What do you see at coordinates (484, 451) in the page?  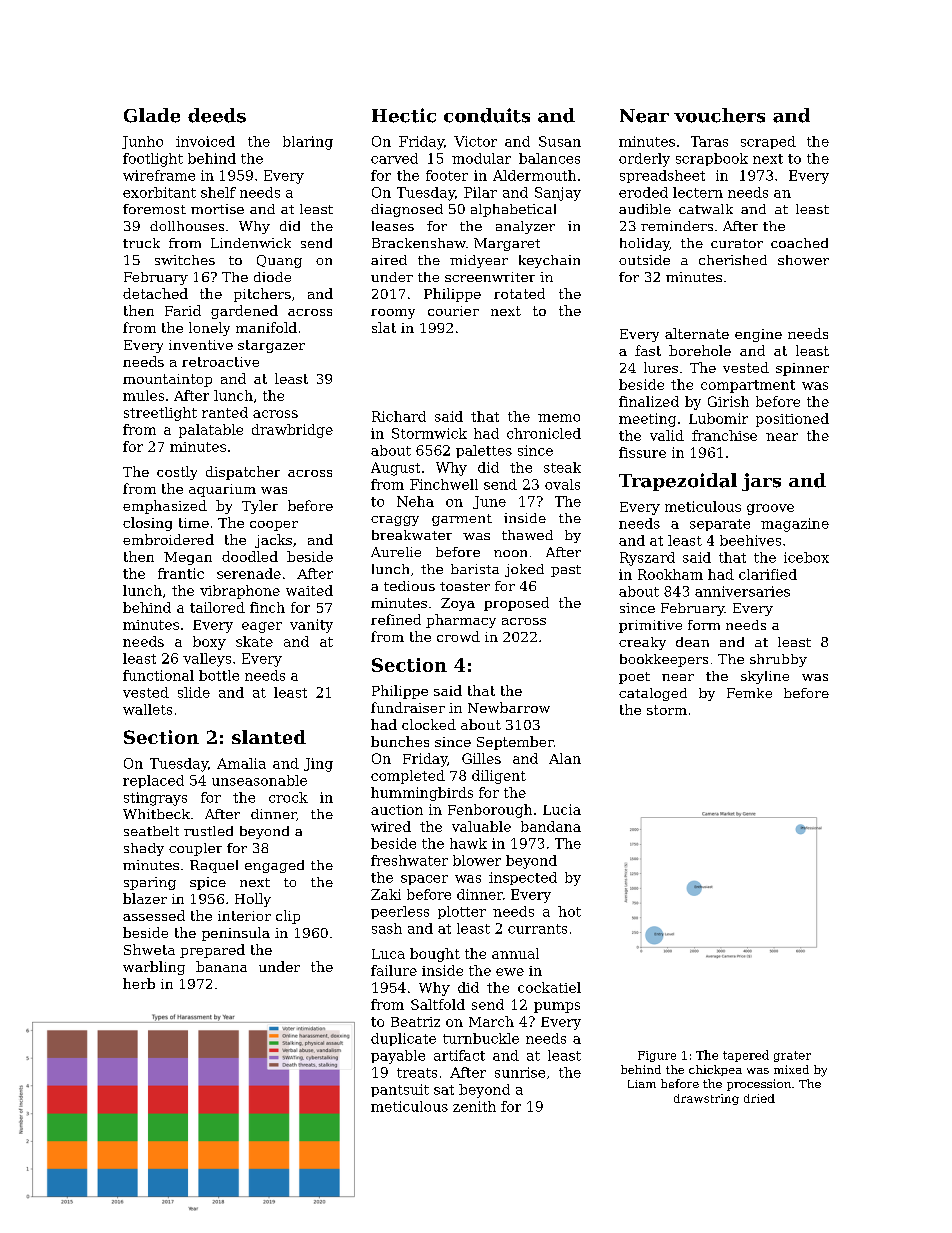 I see `palettes` at bounding box center [484, 451].
